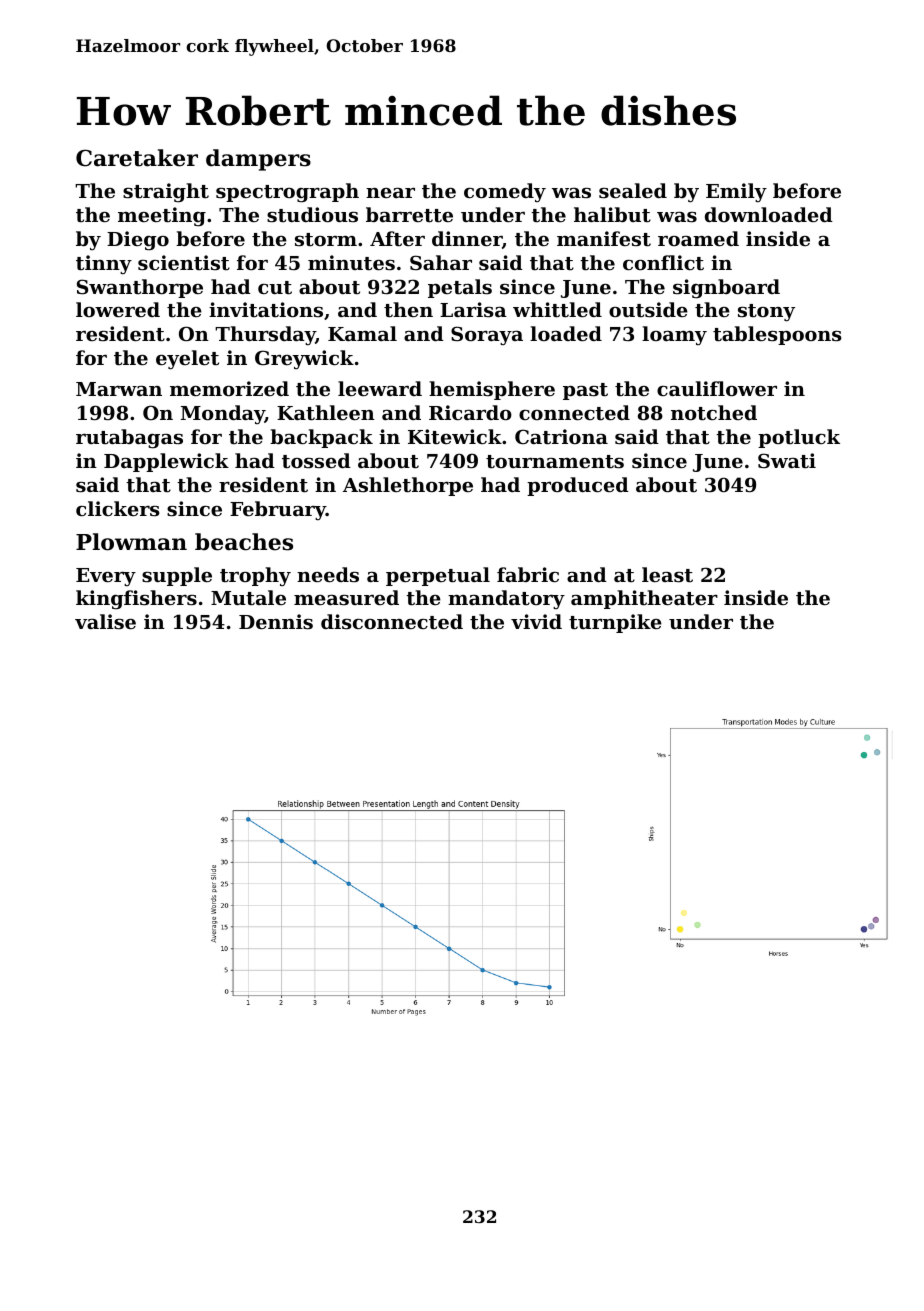 The width and height of the page is (924, 1311). I want to click on Emily, so click(736, 192).
